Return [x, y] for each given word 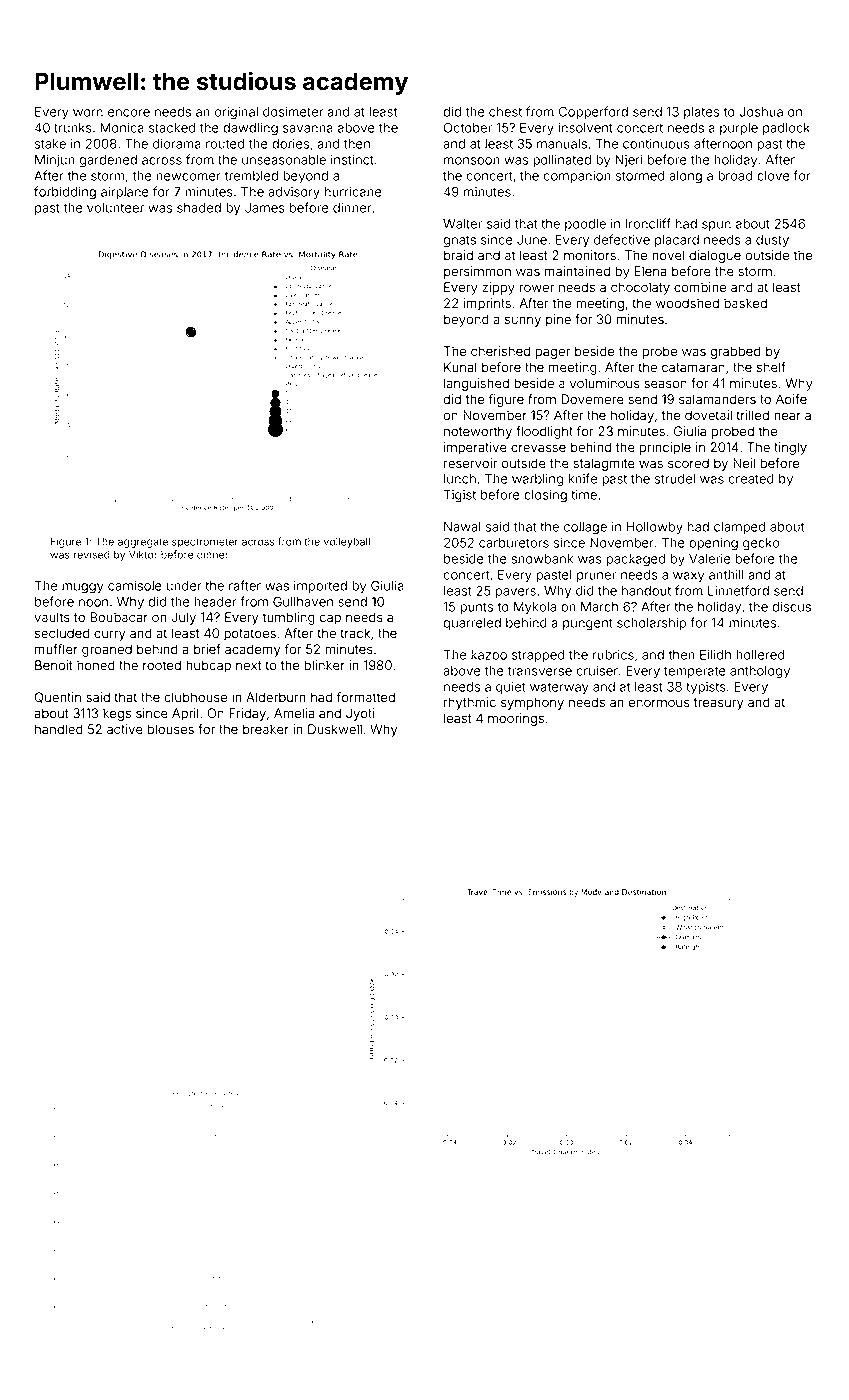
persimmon [477, 272]
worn [88, 113]
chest [505, 112]
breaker [266, 729]
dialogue [715, 256]
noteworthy [478, 432]
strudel [675, 479]
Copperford [593, 112]
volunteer [115, 208]
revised [92, 554]
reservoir [470, 463]
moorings [516, 719]
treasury [718, 704]
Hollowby [655, 528]
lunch [460, 479]
